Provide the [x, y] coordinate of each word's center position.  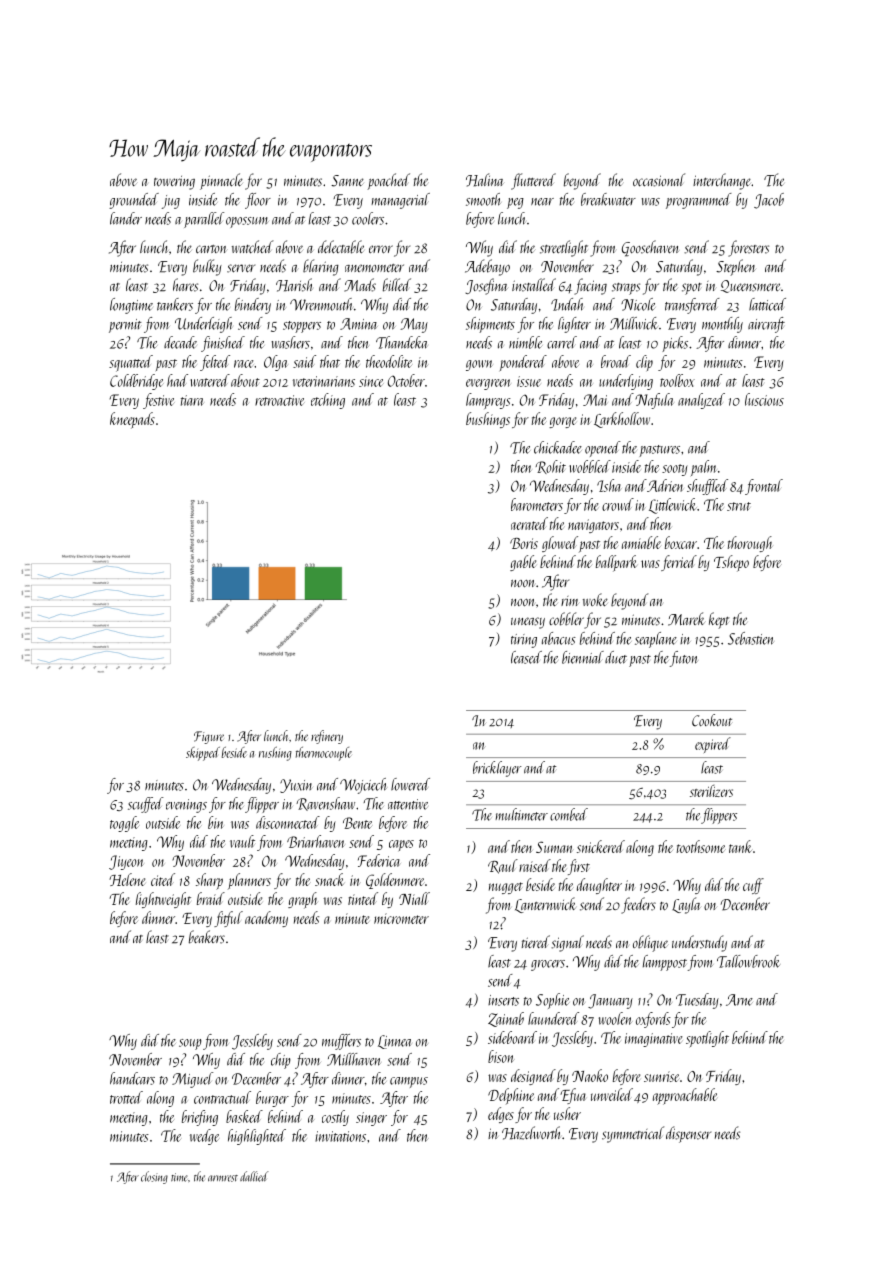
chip [280, 1061]
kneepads [132, 420]
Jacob [769, 201]
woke [595, 600]
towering [174, 183]
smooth [483, 199]
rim [570, 601]
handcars [132, 1078]
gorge [562, 422]
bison [501, 1056]
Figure [209, 737]
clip [644, 363]
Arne [739, 1000]
